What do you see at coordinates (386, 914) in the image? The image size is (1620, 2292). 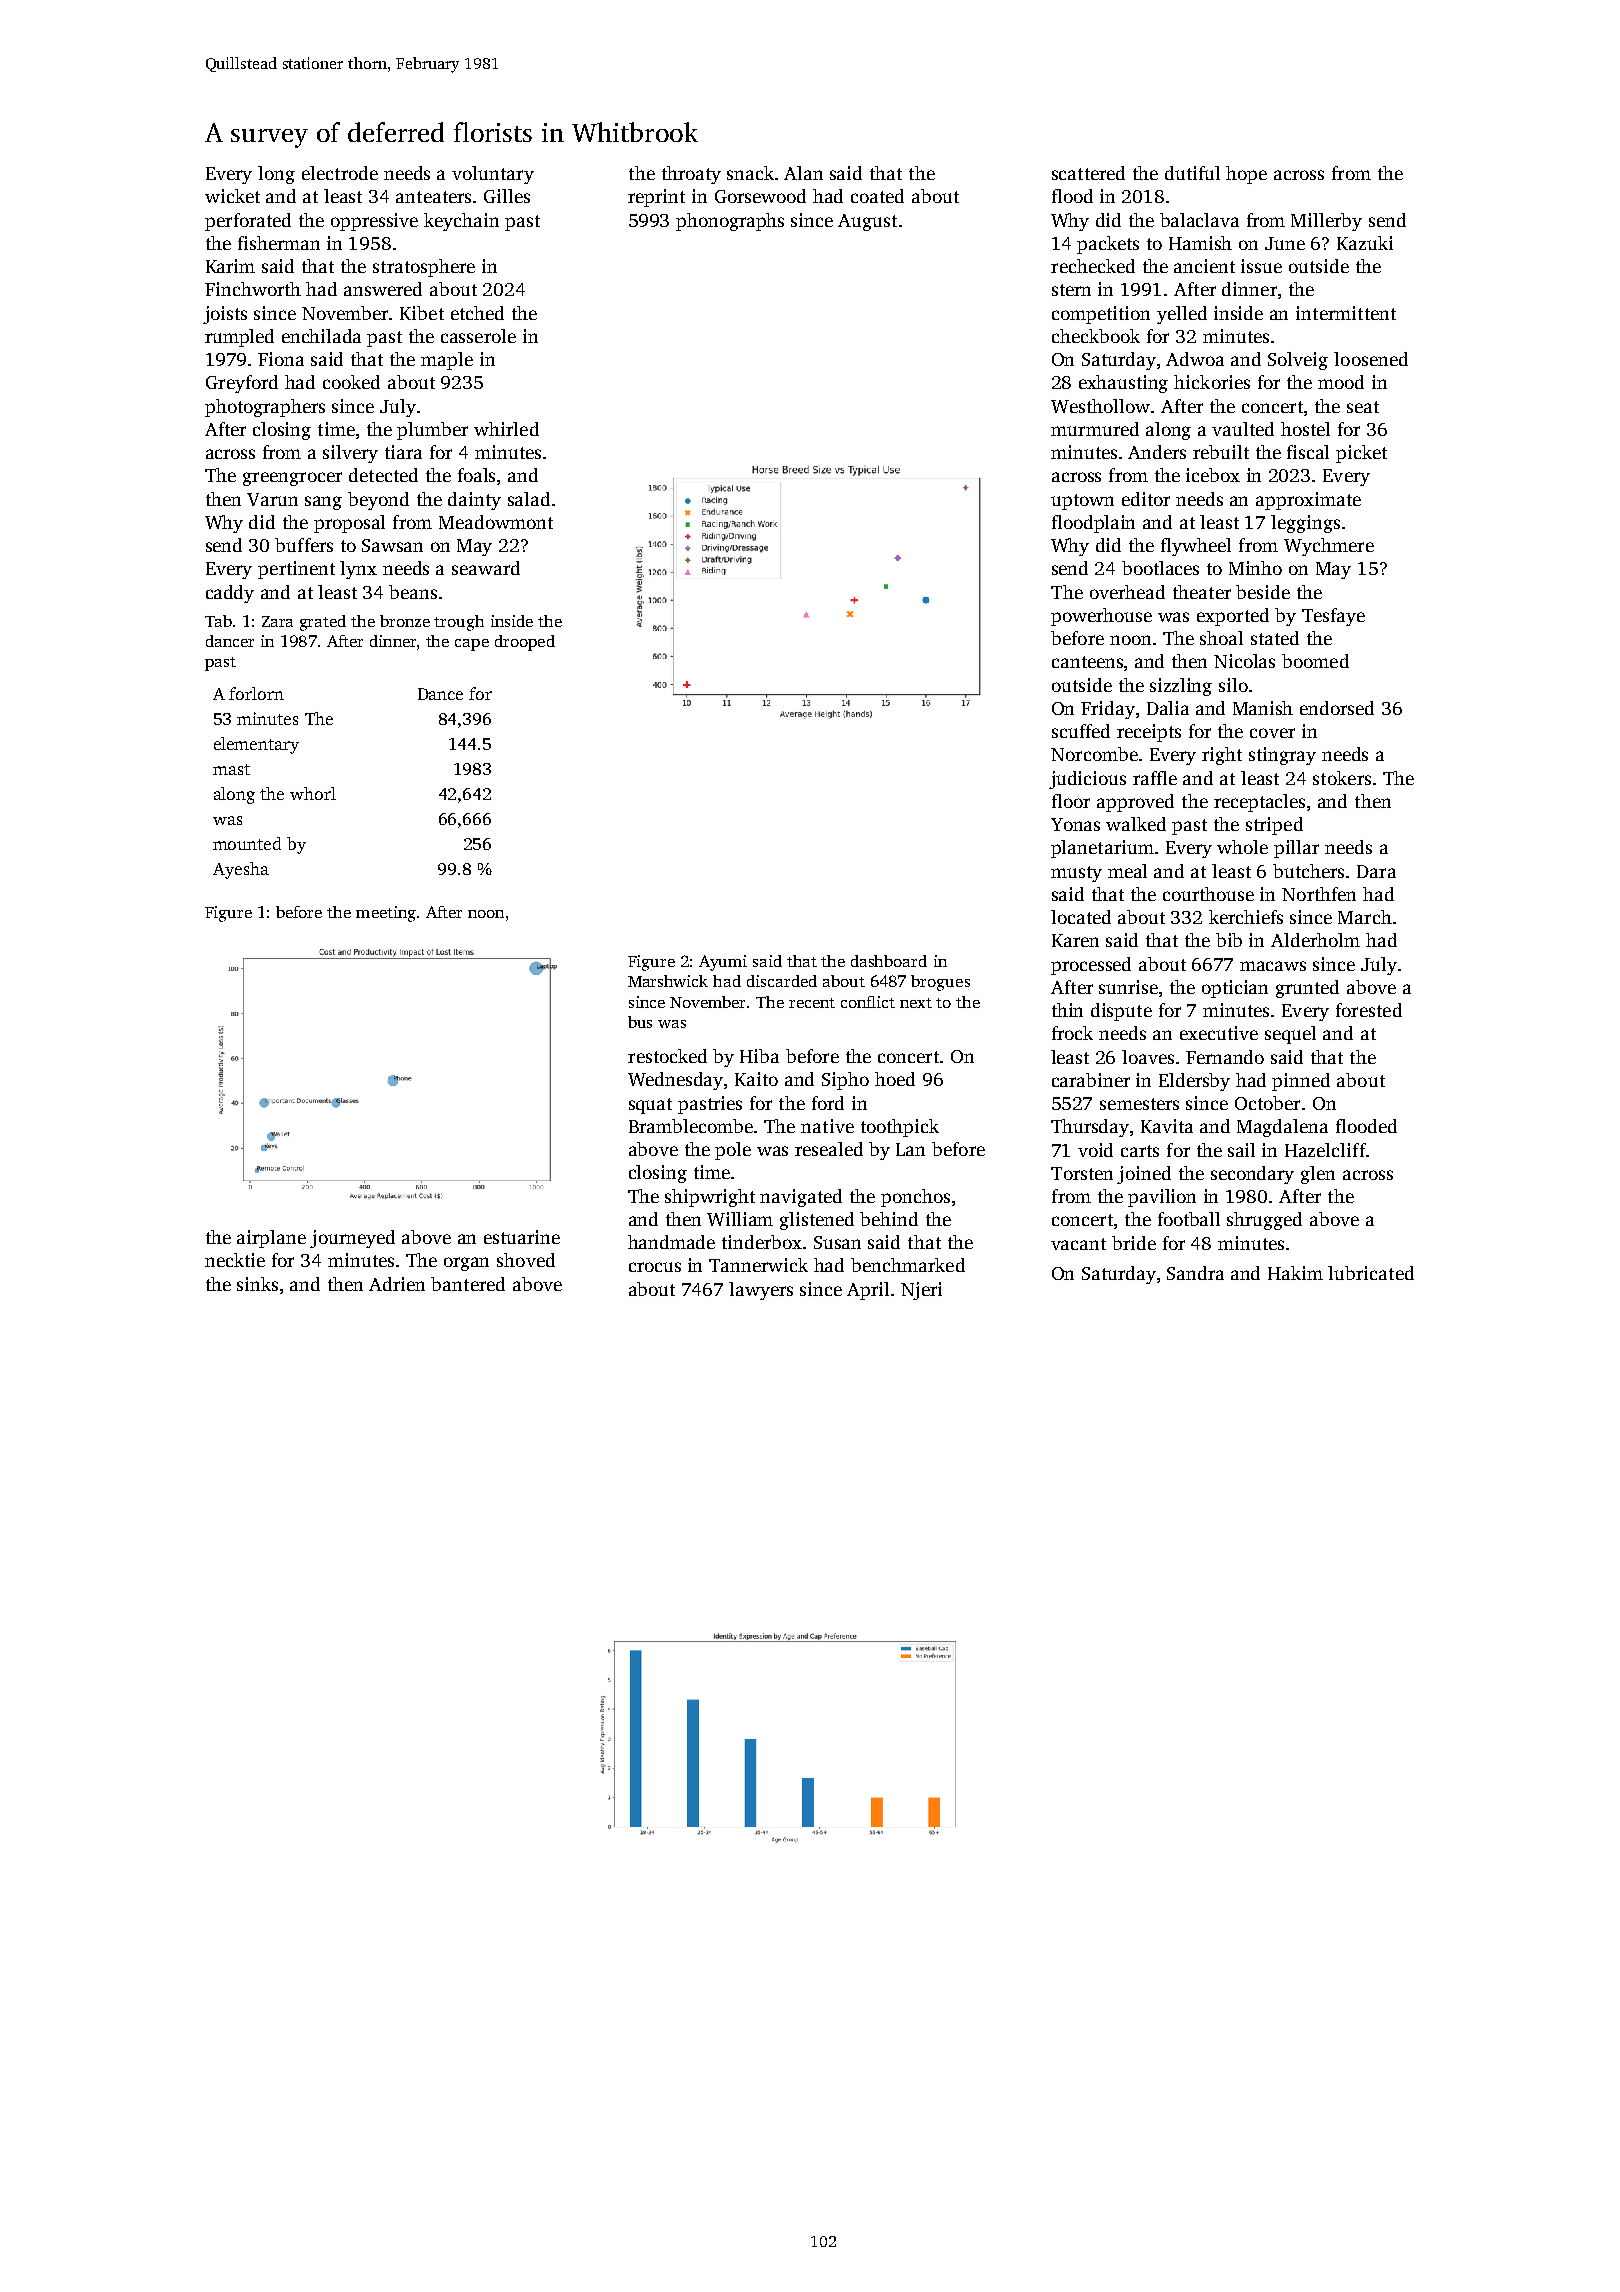 I see `meeting` at bounding box center [386, 914].
